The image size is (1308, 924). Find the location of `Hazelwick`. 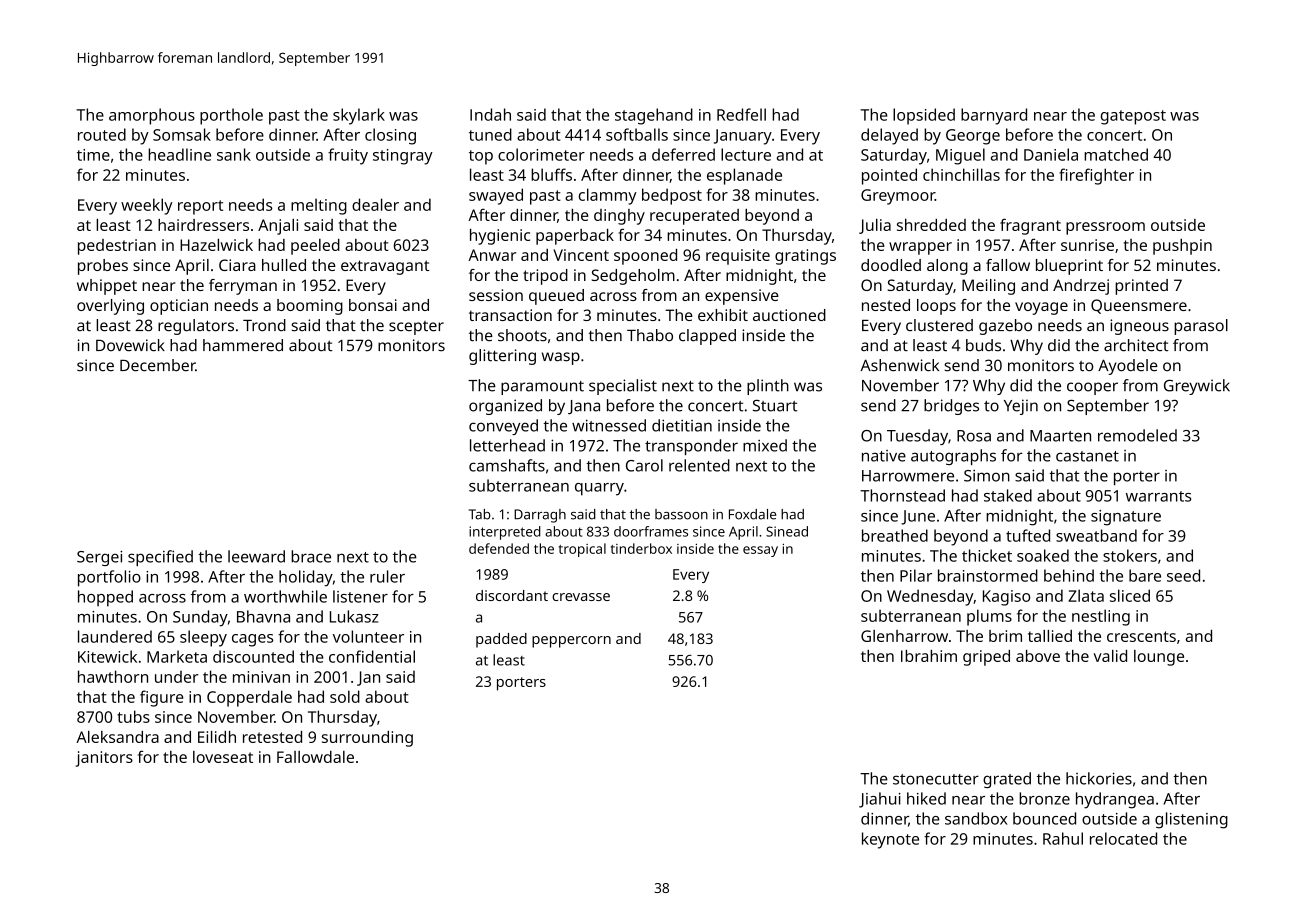

Hazelwick is located at coordinates (216, 245).
